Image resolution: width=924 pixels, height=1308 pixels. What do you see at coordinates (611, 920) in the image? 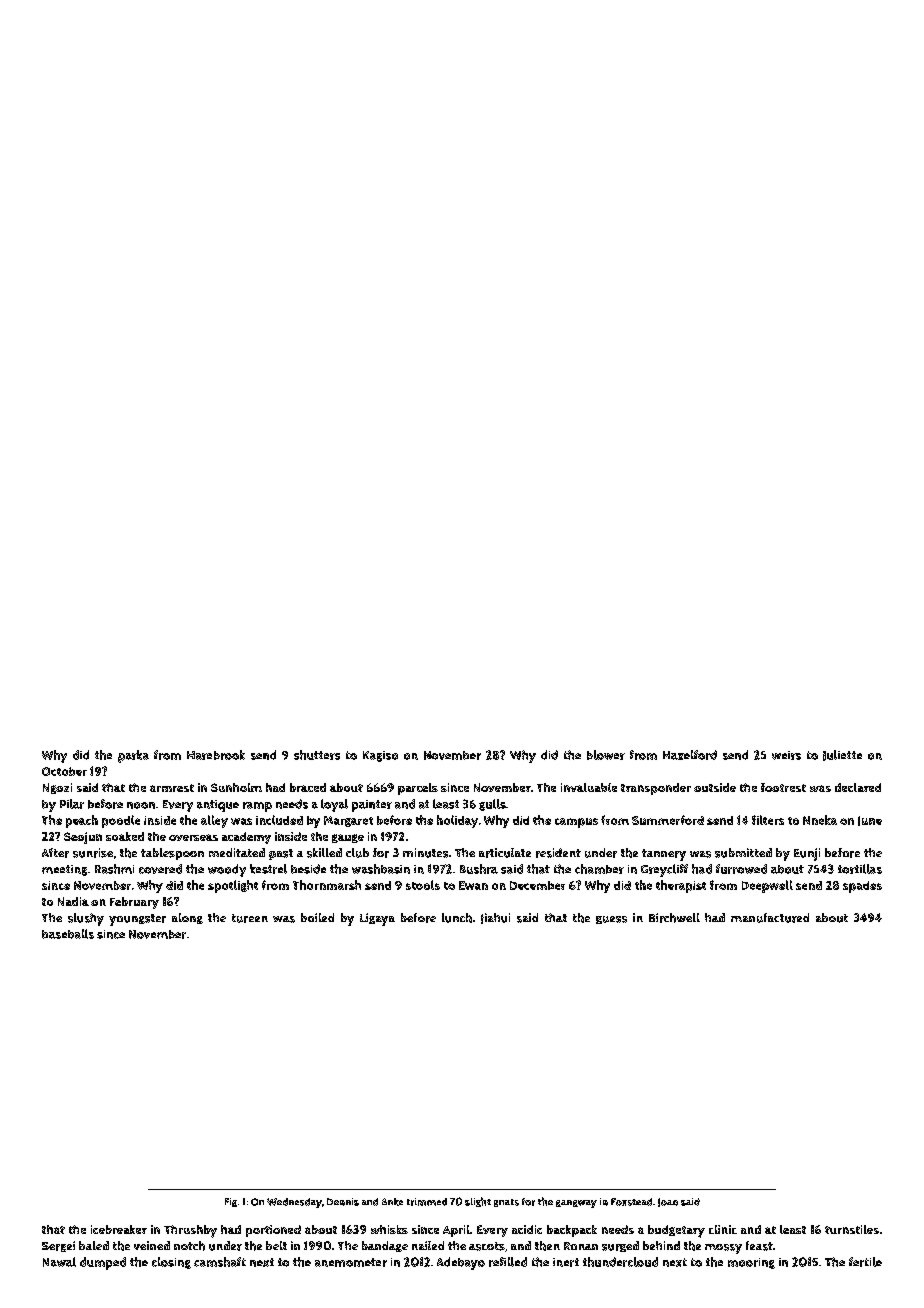
I see `guess` at bounding box center [611, 920].
